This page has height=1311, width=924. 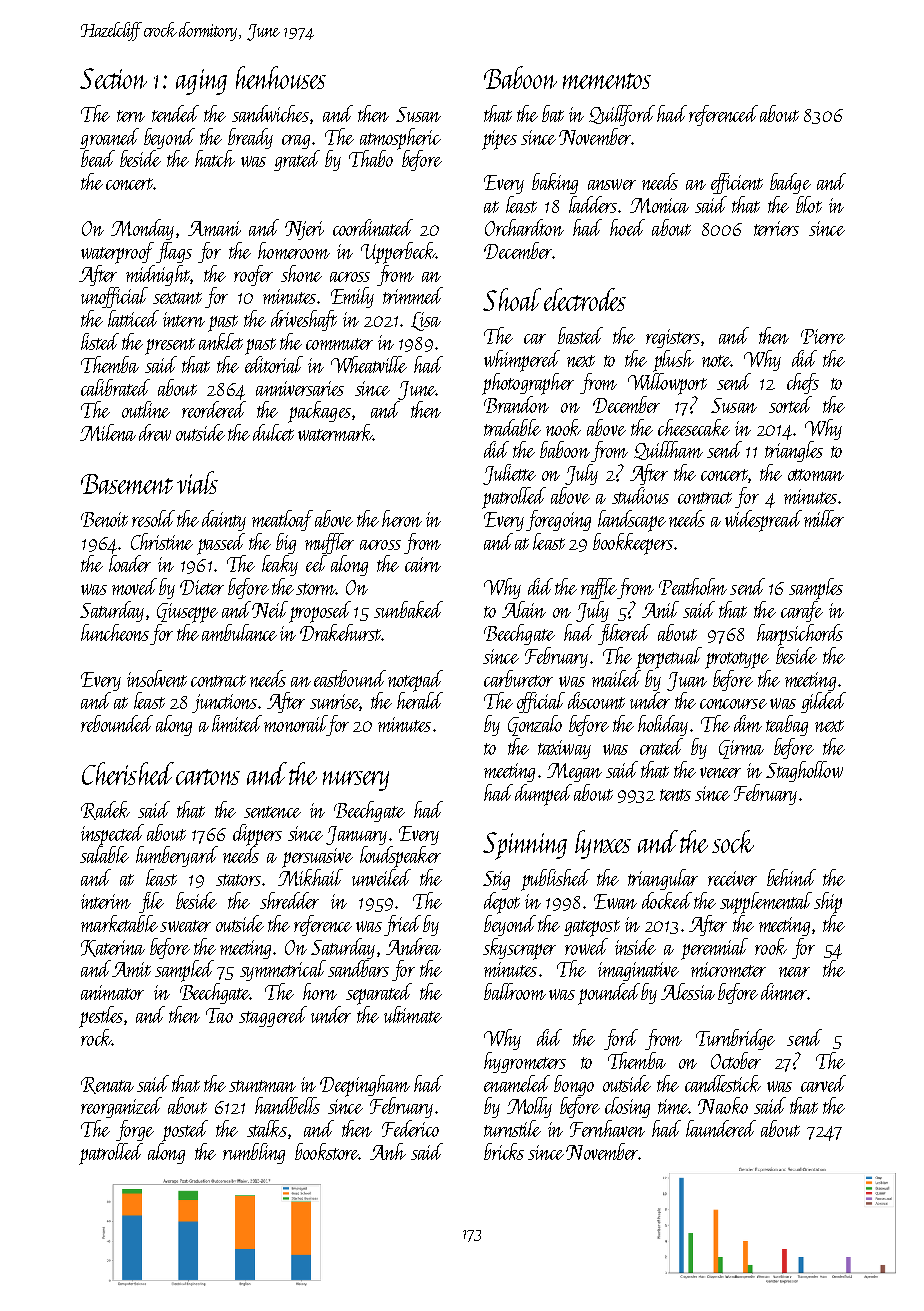 I want to click on ultimate, so click(x=413, y=1014).
